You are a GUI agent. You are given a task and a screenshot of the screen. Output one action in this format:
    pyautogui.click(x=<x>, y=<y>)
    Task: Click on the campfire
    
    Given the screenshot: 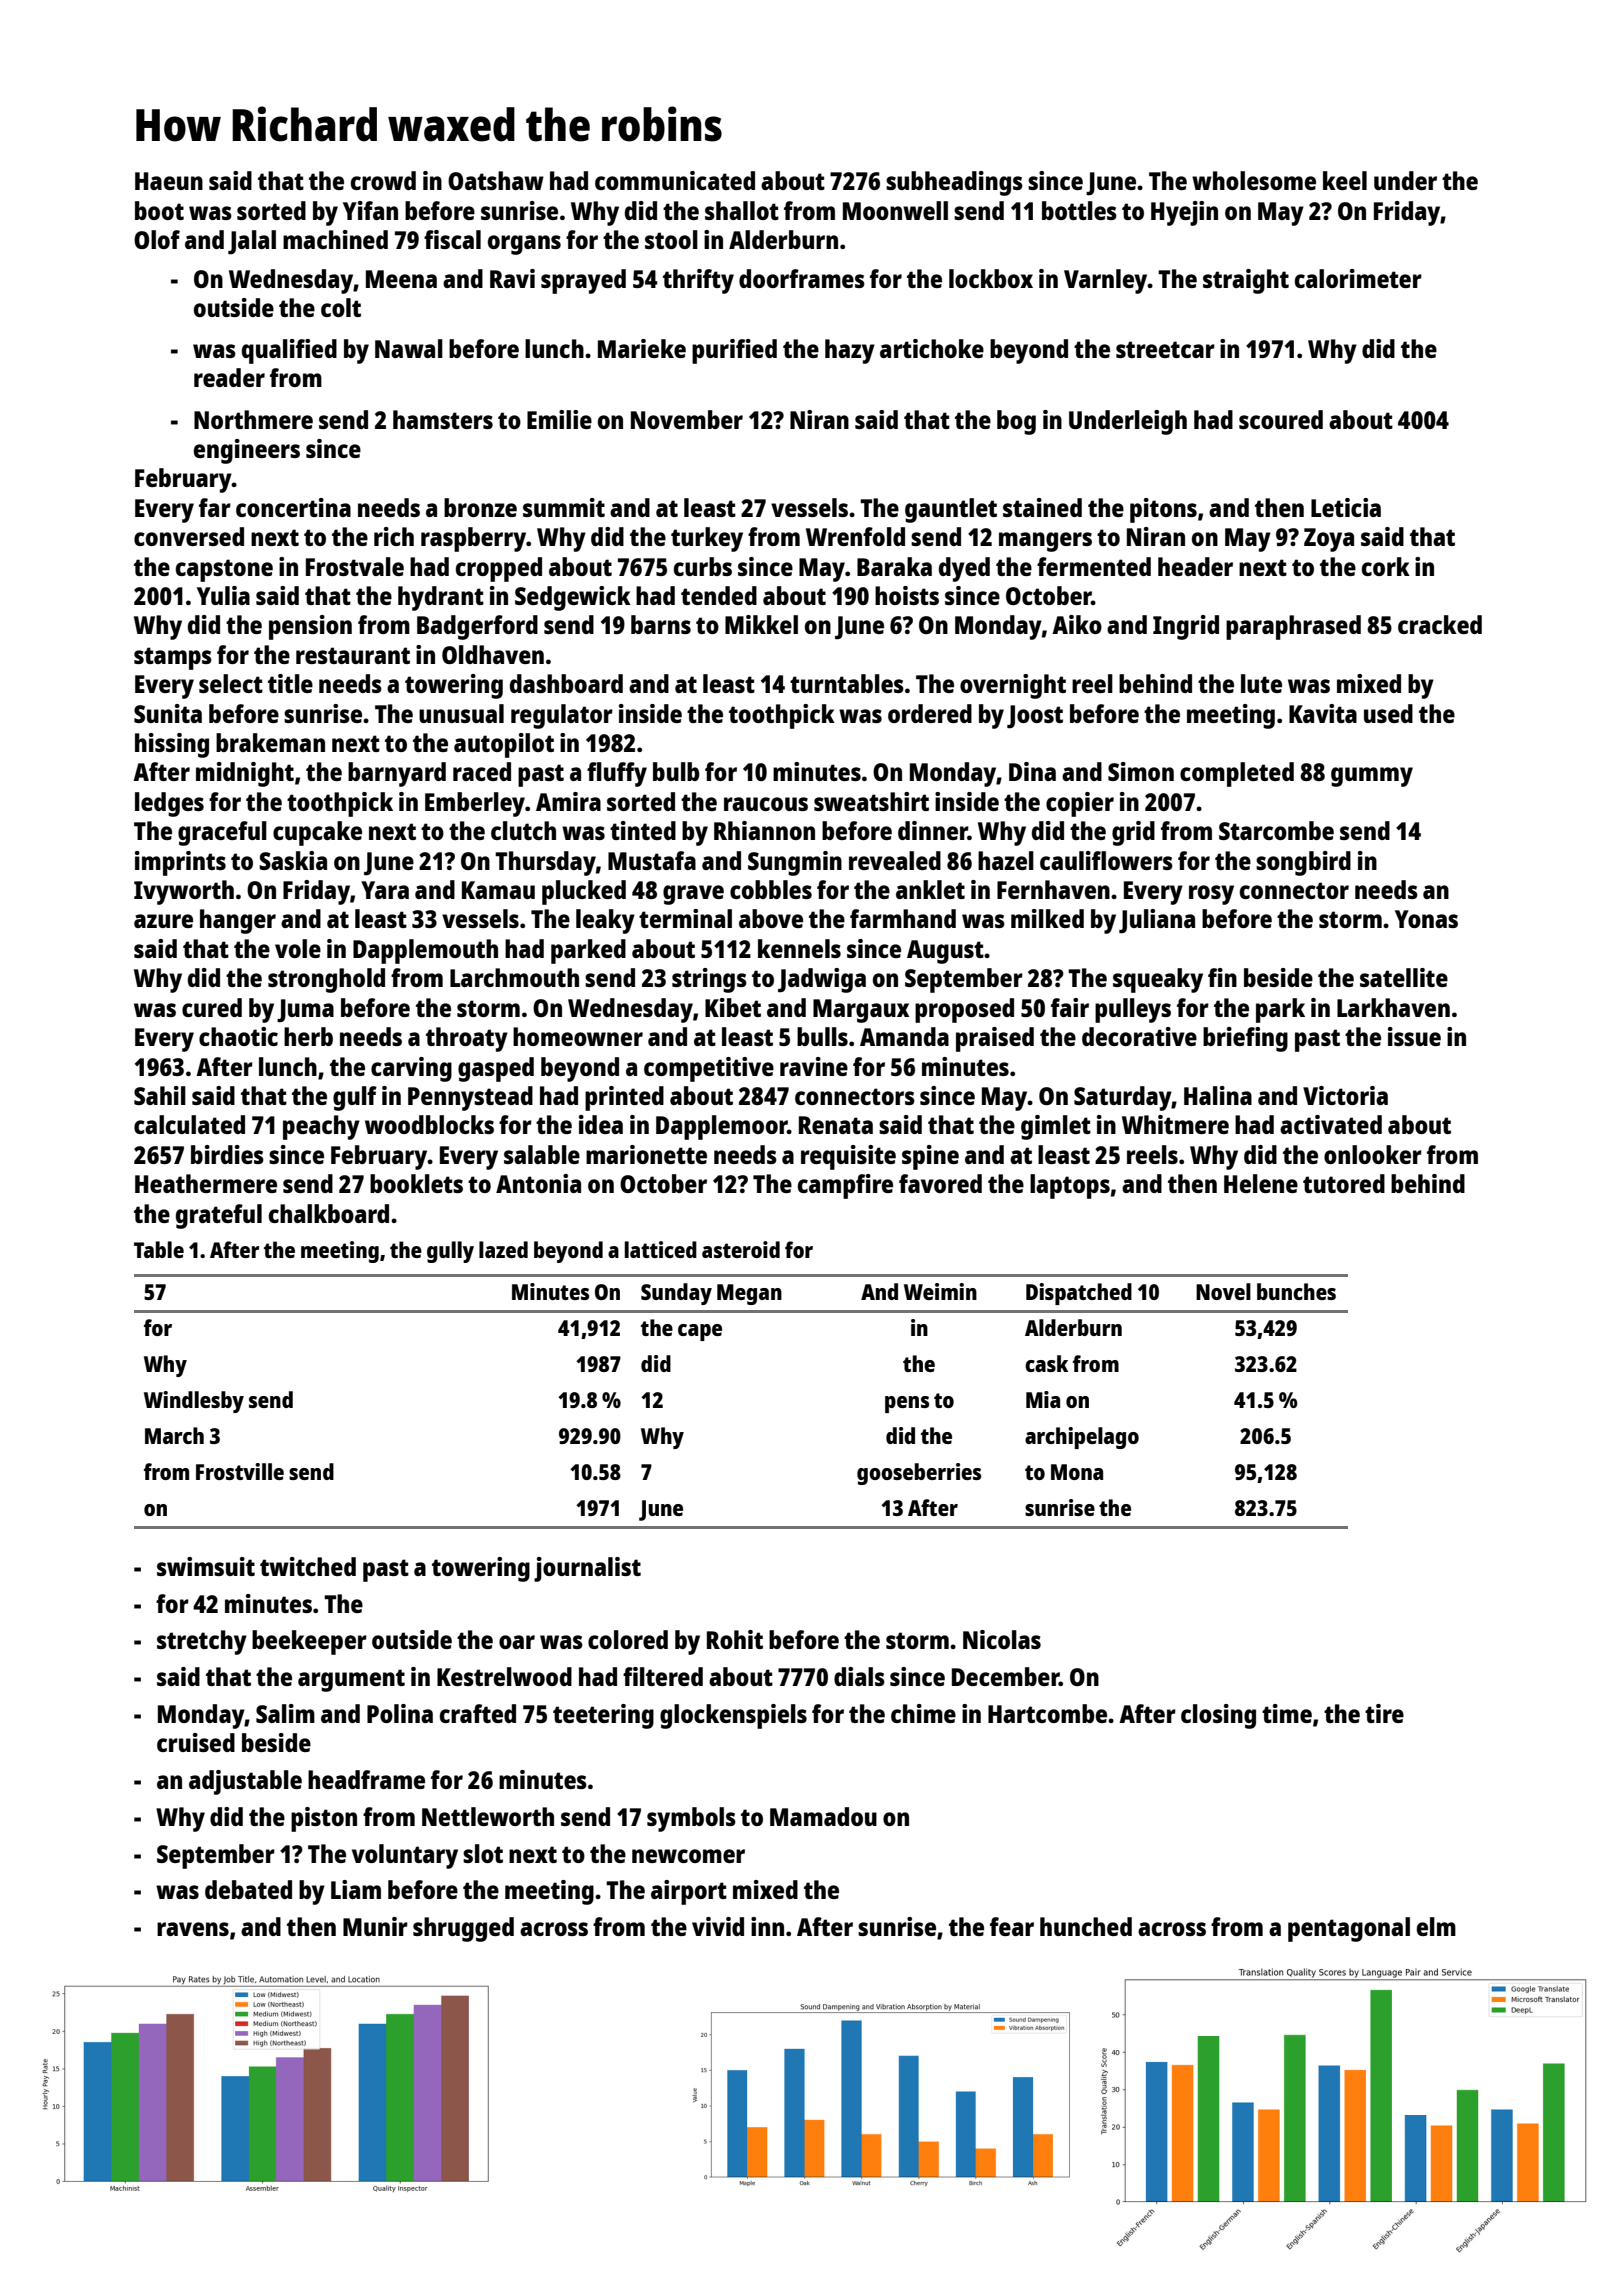 What is the action you would take?
    pyautogui.click(x=845, y=1186)
